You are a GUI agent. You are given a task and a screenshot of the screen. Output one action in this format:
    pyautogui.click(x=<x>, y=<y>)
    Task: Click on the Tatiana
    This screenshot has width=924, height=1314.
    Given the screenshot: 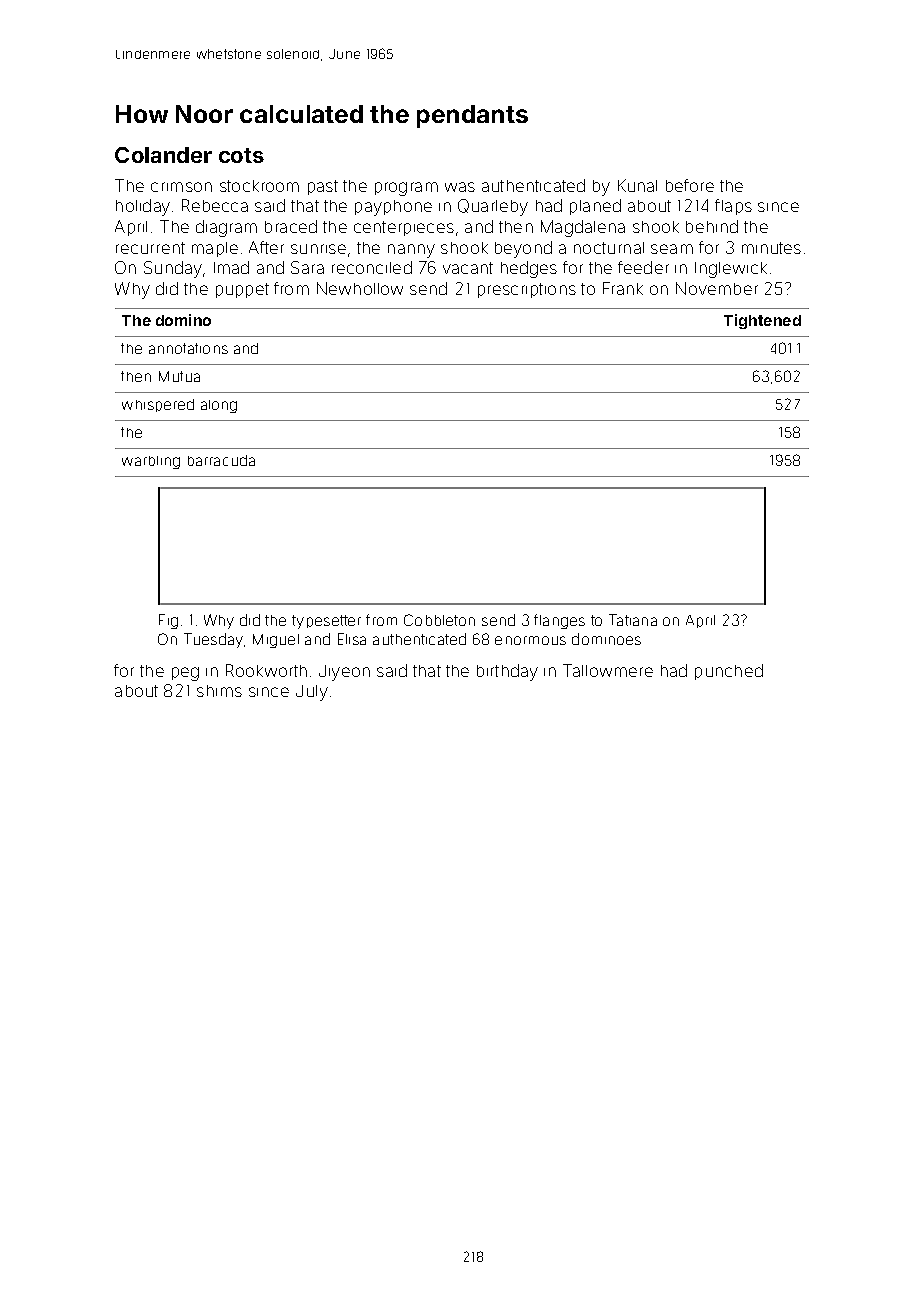 What is the action you would take?
    pyautogui.click(x=633, y=620)
